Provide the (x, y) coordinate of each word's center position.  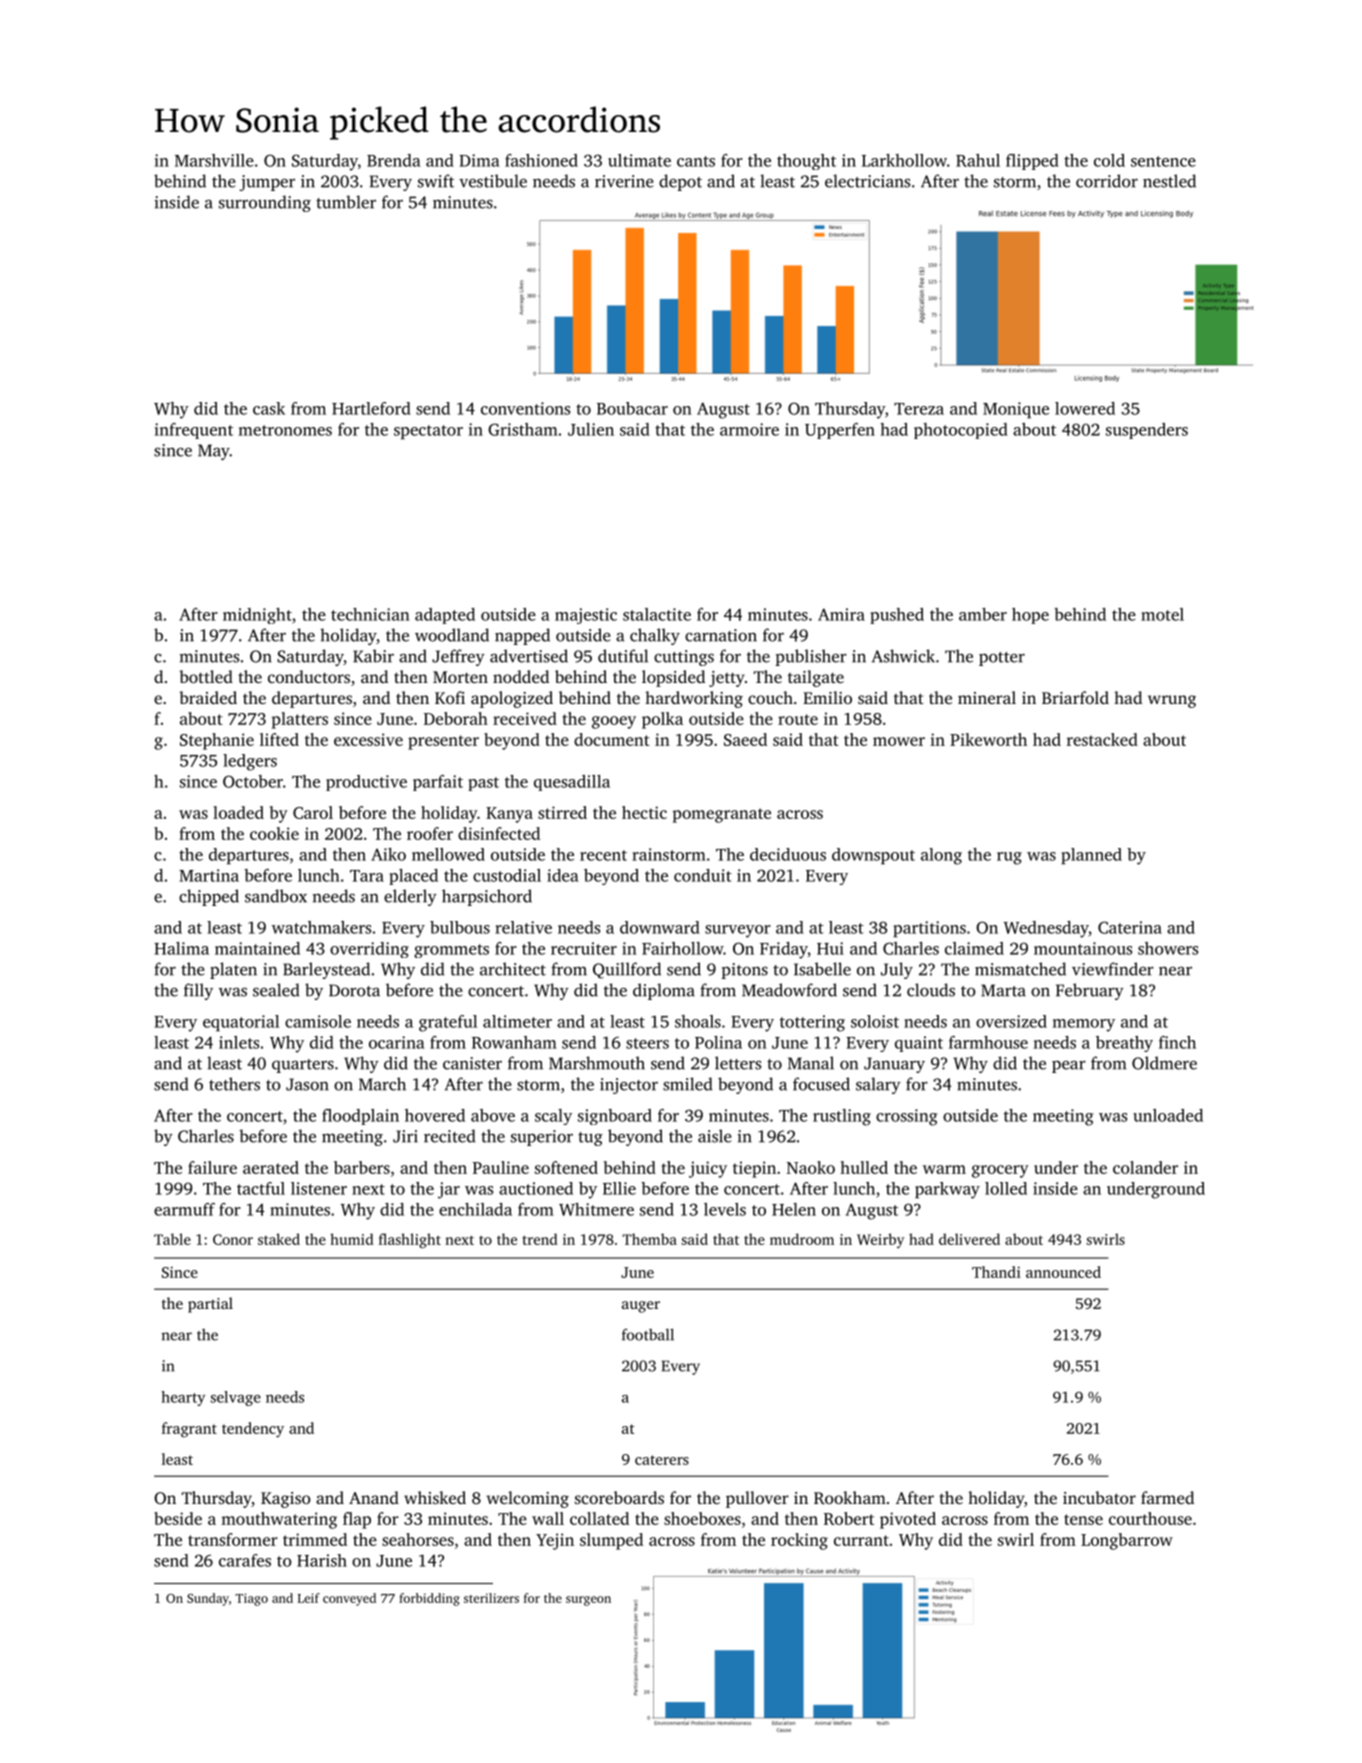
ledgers (250, 762)
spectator (428, 432)
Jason (307, 1084)
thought (806, 162)
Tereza (919, 409)
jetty (727, 679)
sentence (1163, 161)
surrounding (265, 203)
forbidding (429, 1599)
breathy (1124, 1044)
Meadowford (789, 990)
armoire (749, 429)
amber (983, 614)
